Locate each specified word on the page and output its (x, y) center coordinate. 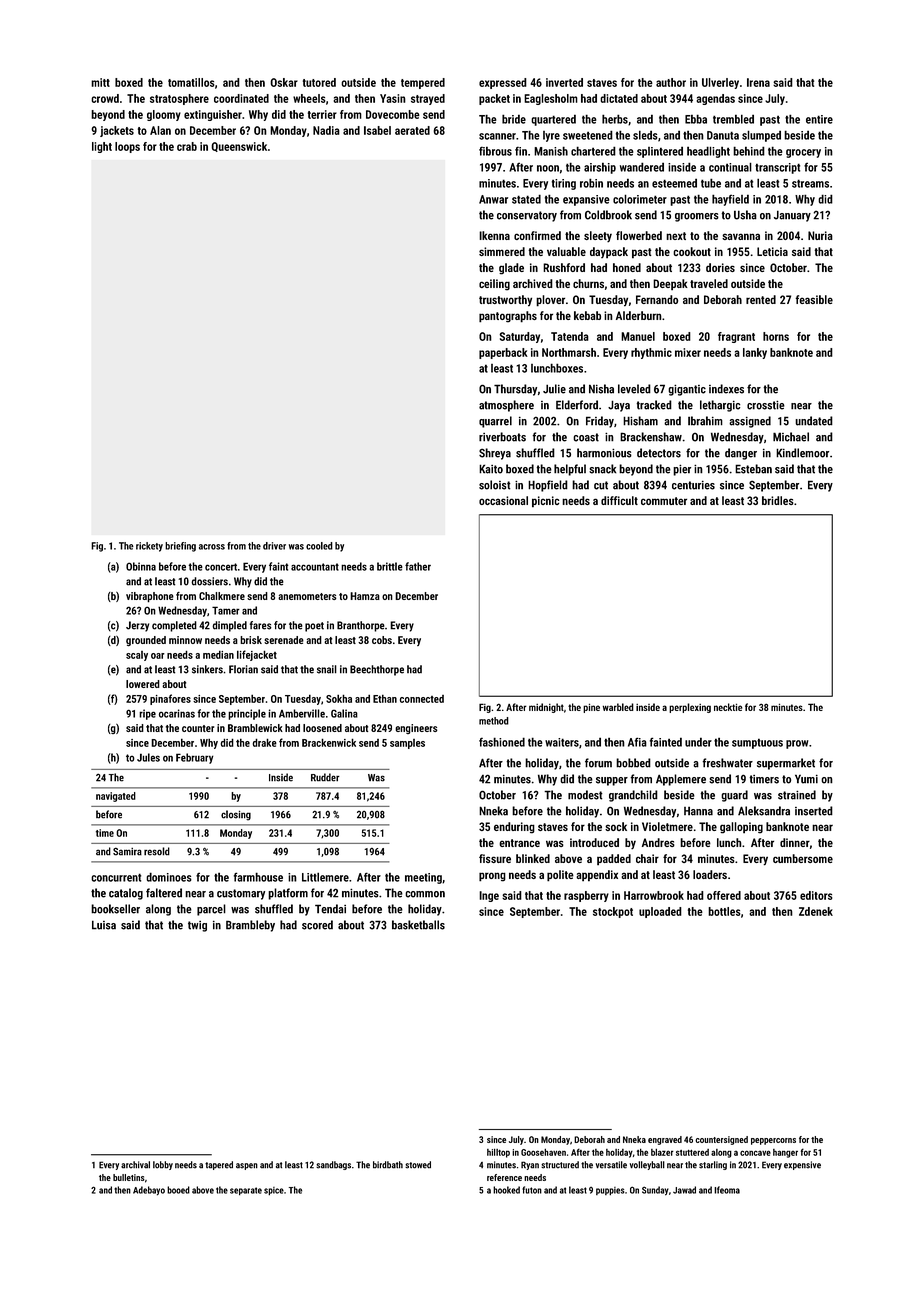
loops (127, 147)
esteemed (674, 183)
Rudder (325, 777)
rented (761, 299)
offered (724, 895)
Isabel (377, 130)
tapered (219, 1165)
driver (274, 546)
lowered (143, 684)
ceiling (494, 285)
